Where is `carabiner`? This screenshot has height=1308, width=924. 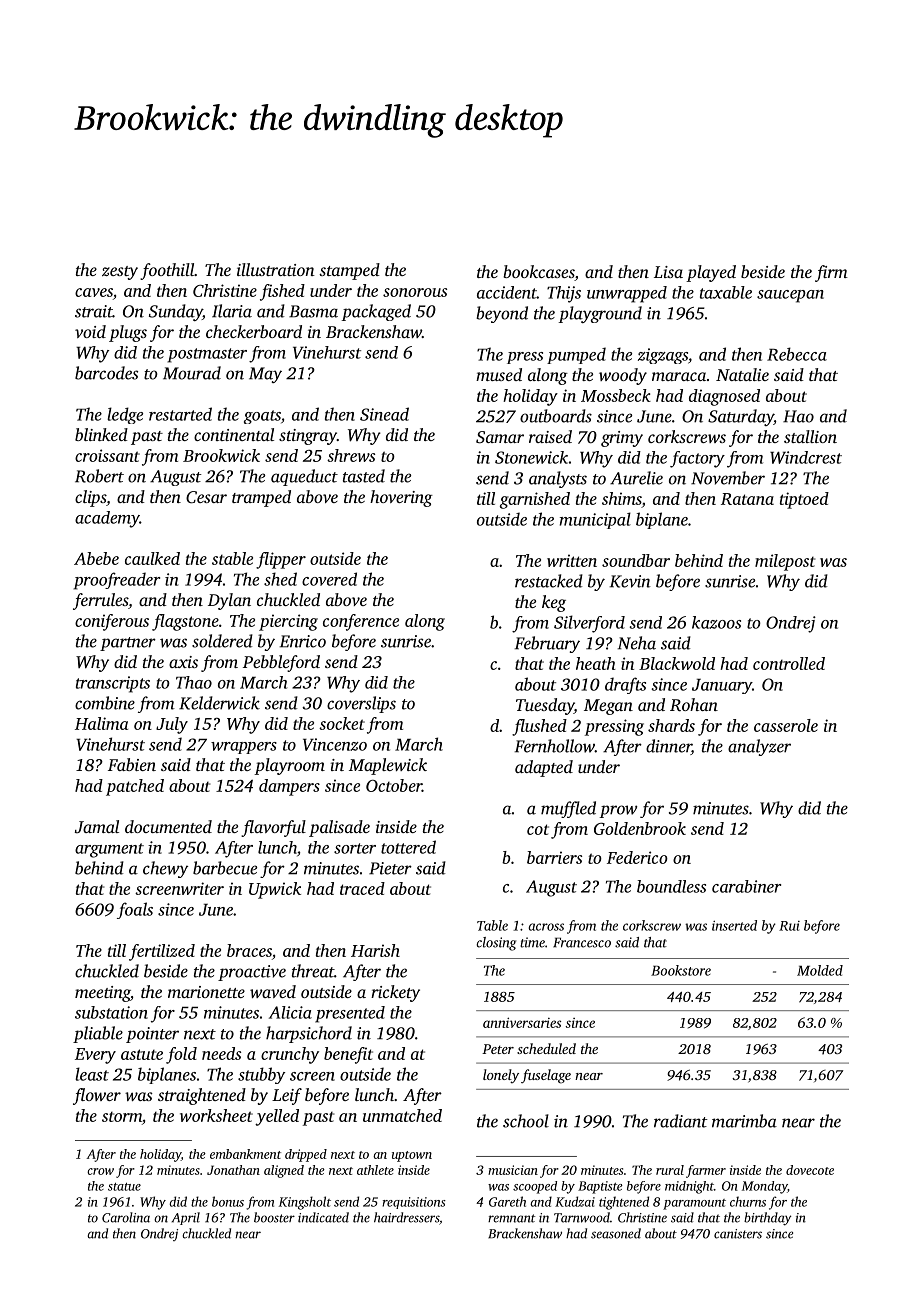
carabiner is located at coordinates (746, 886).
